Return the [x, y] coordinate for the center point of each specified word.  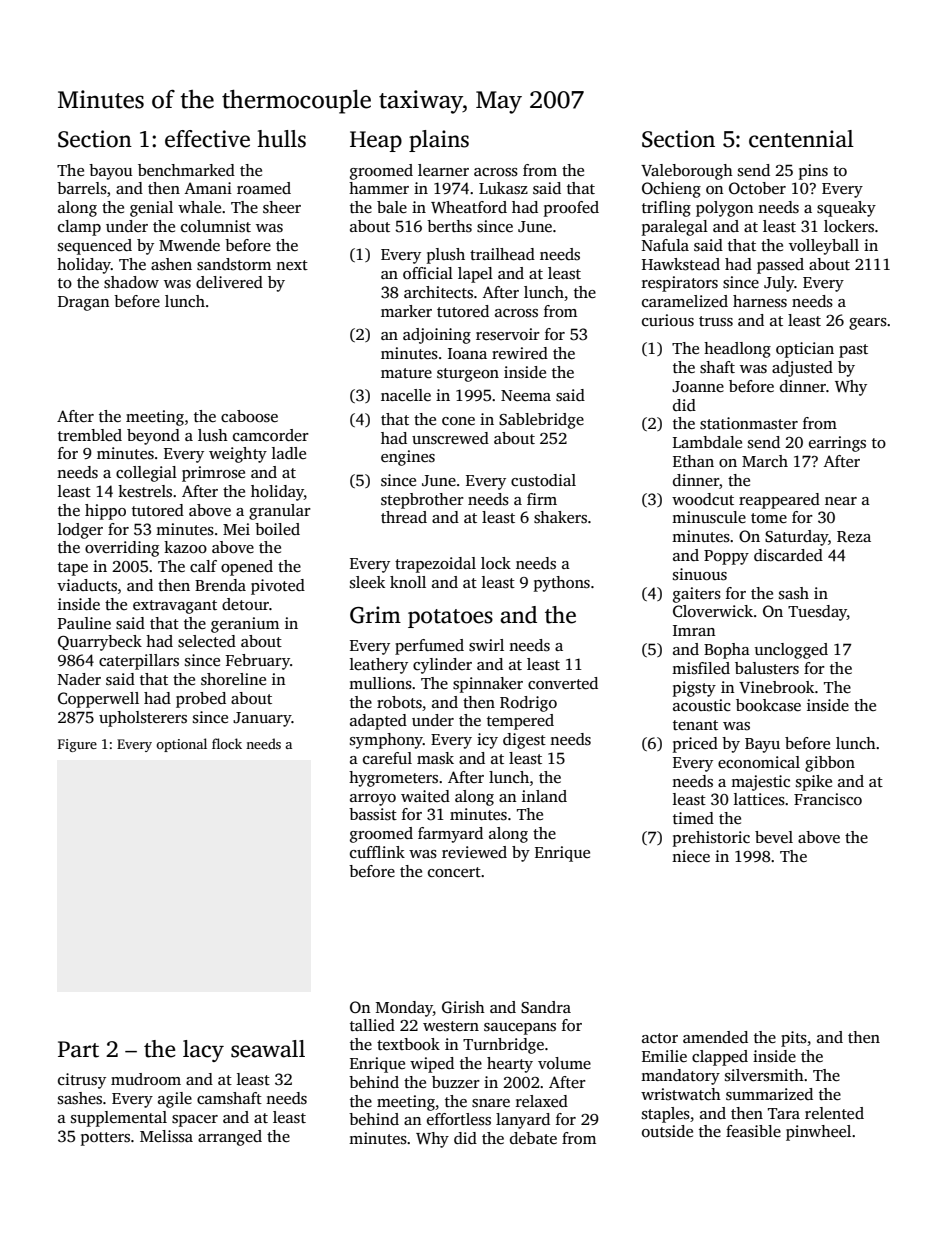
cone [458, 421]
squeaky [846, 209]
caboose [249, 416]
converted [563, 683]
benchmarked [186, 170]
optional [181, 745]
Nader [79, 679]
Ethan [693, 461]
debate [533, 1138]
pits [794, 1039]
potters [105, 1139]
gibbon [830, 764]
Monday [404, 1009]
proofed [571, 209]
